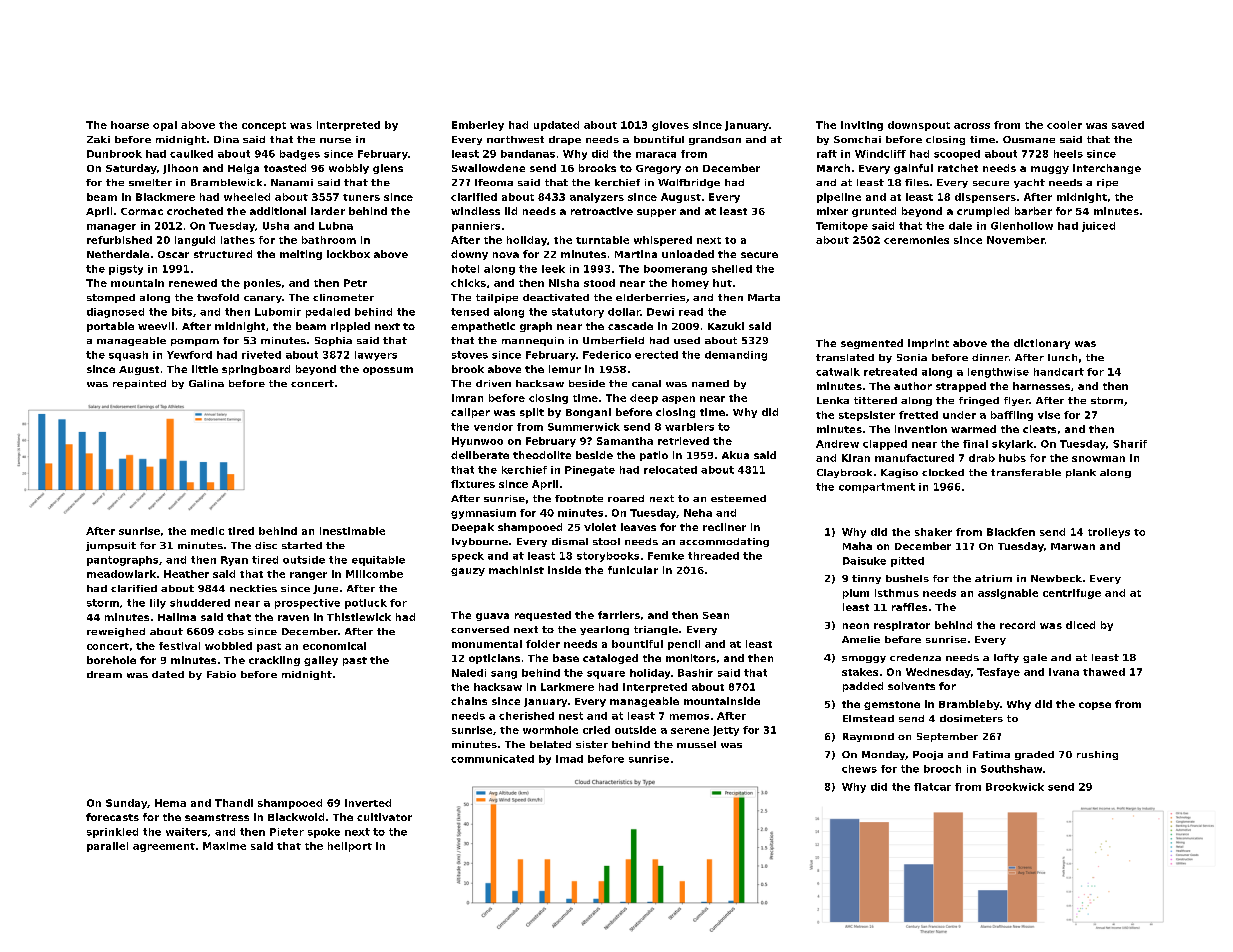  I want to click on gainful, so click(913, 169).
